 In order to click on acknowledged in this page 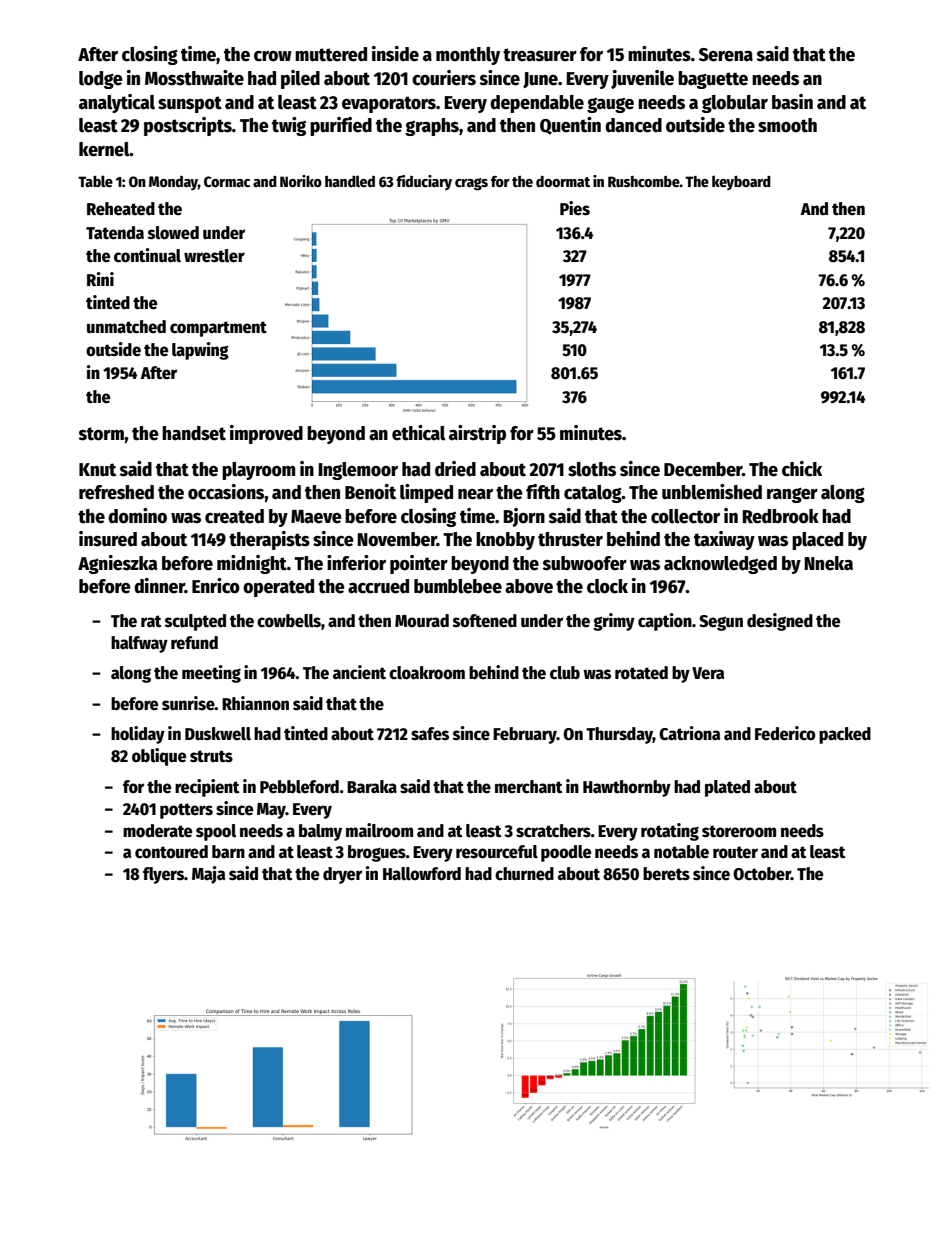, I will do `click(720, 565)`.
